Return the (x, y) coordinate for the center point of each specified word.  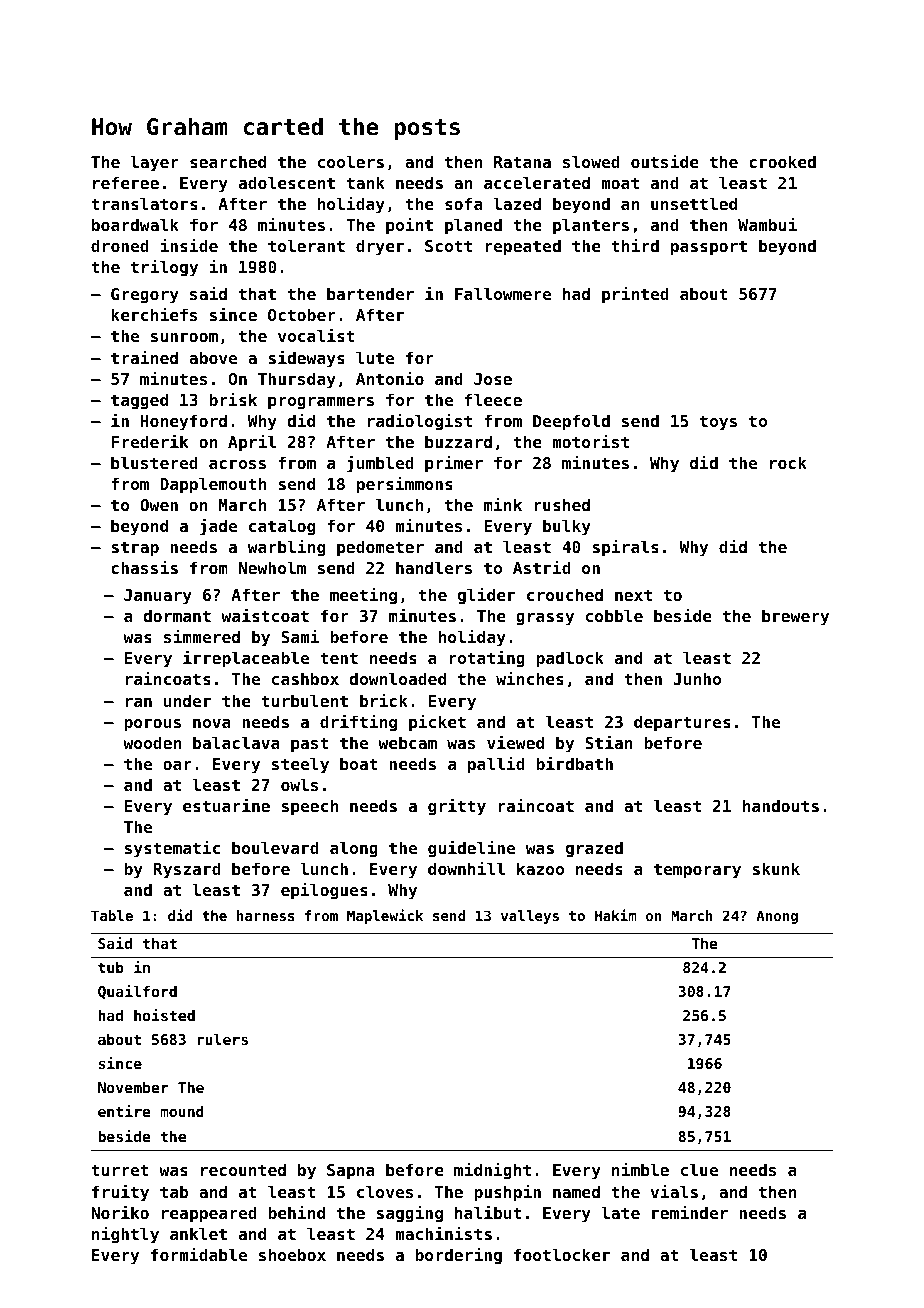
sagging (409, 1214)
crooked (782, 161)
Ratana (522, 162)
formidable (199, 1254)
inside (189, 245)
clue (699, 1169)
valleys (530, 917)
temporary (697, 871)
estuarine (226, 805)
